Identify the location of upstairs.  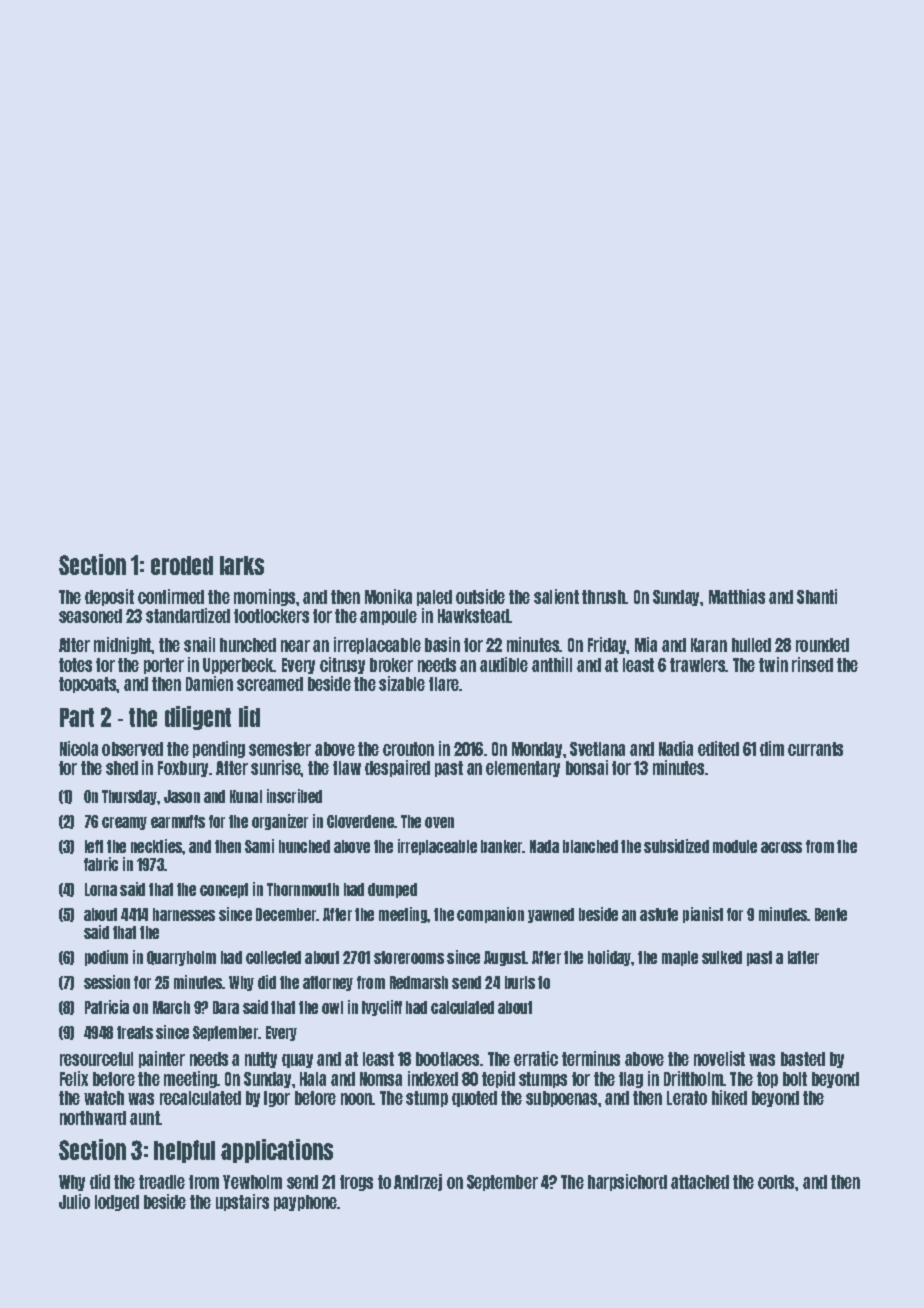
(242, 1202).
